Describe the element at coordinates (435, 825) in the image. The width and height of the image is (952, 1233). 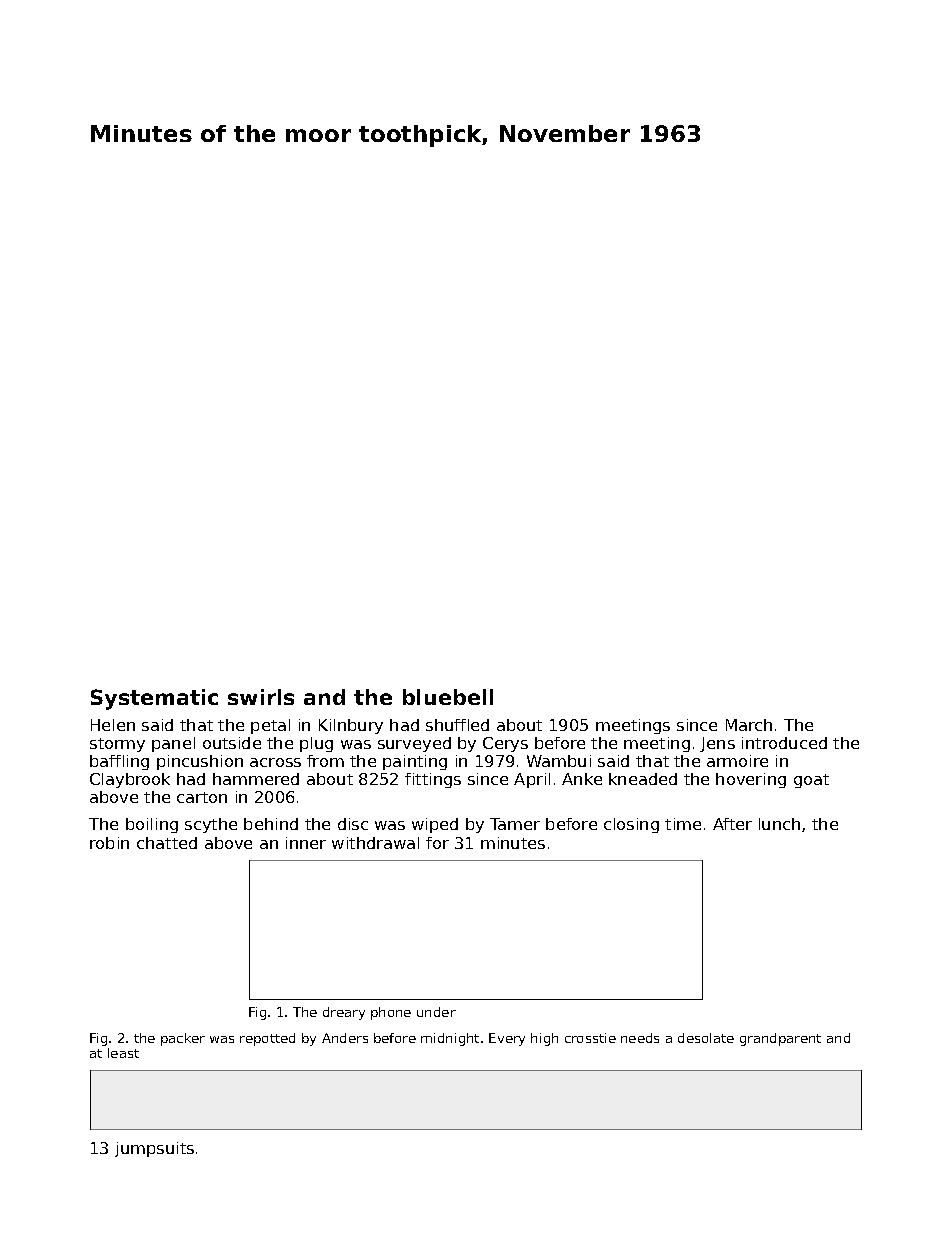
I see `wiped` at that location.
